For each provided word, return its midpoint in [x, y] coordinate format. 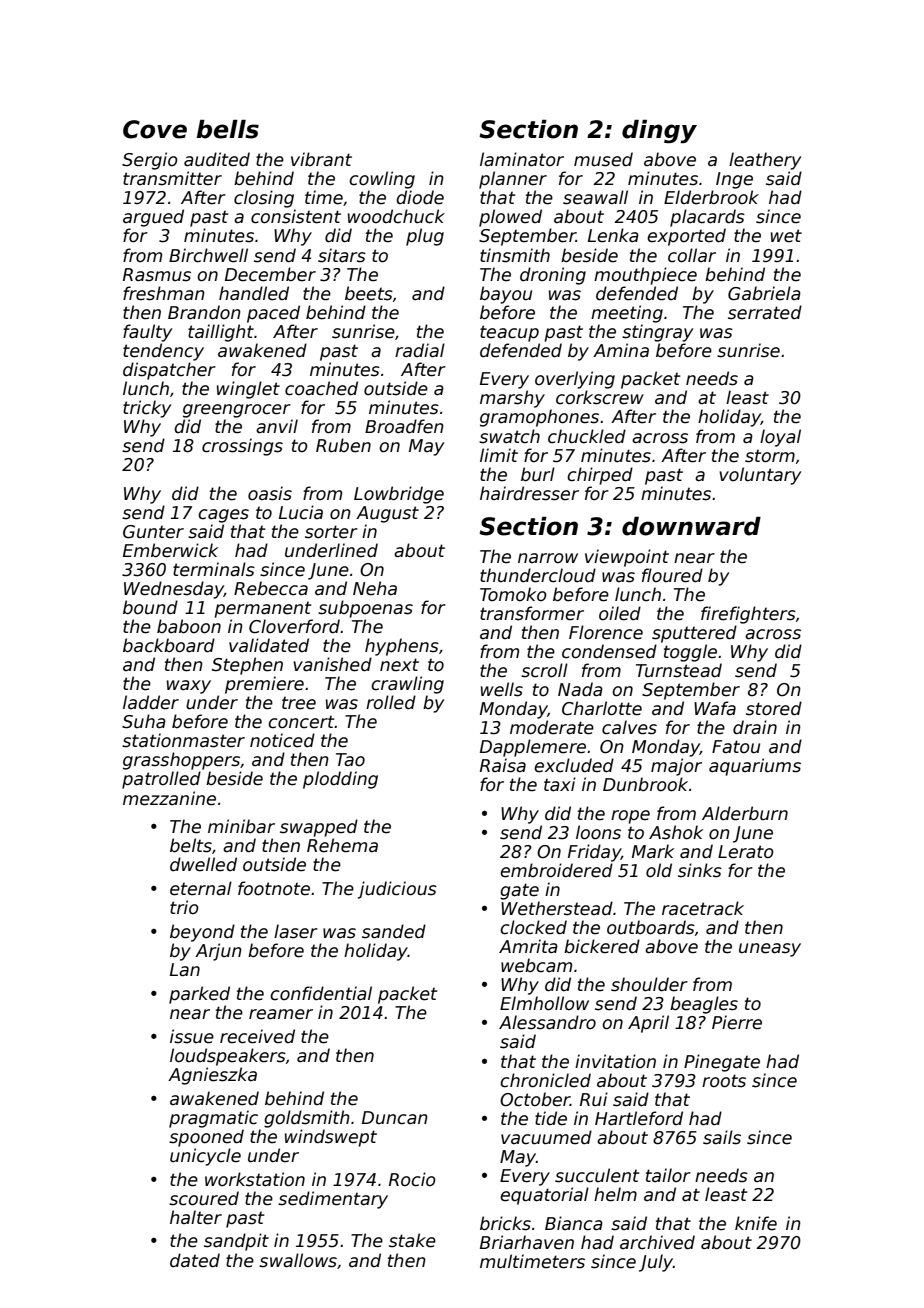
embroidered [556, 870]
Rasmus [157, 275]
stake [412, 1240]
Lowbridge [399, 495]
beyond [202, 933]
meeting [627, 314]
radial [420, 350]
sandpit [236, 1242]
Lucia [301, 512]
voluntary [760, 476]
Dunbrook [645, 784]
